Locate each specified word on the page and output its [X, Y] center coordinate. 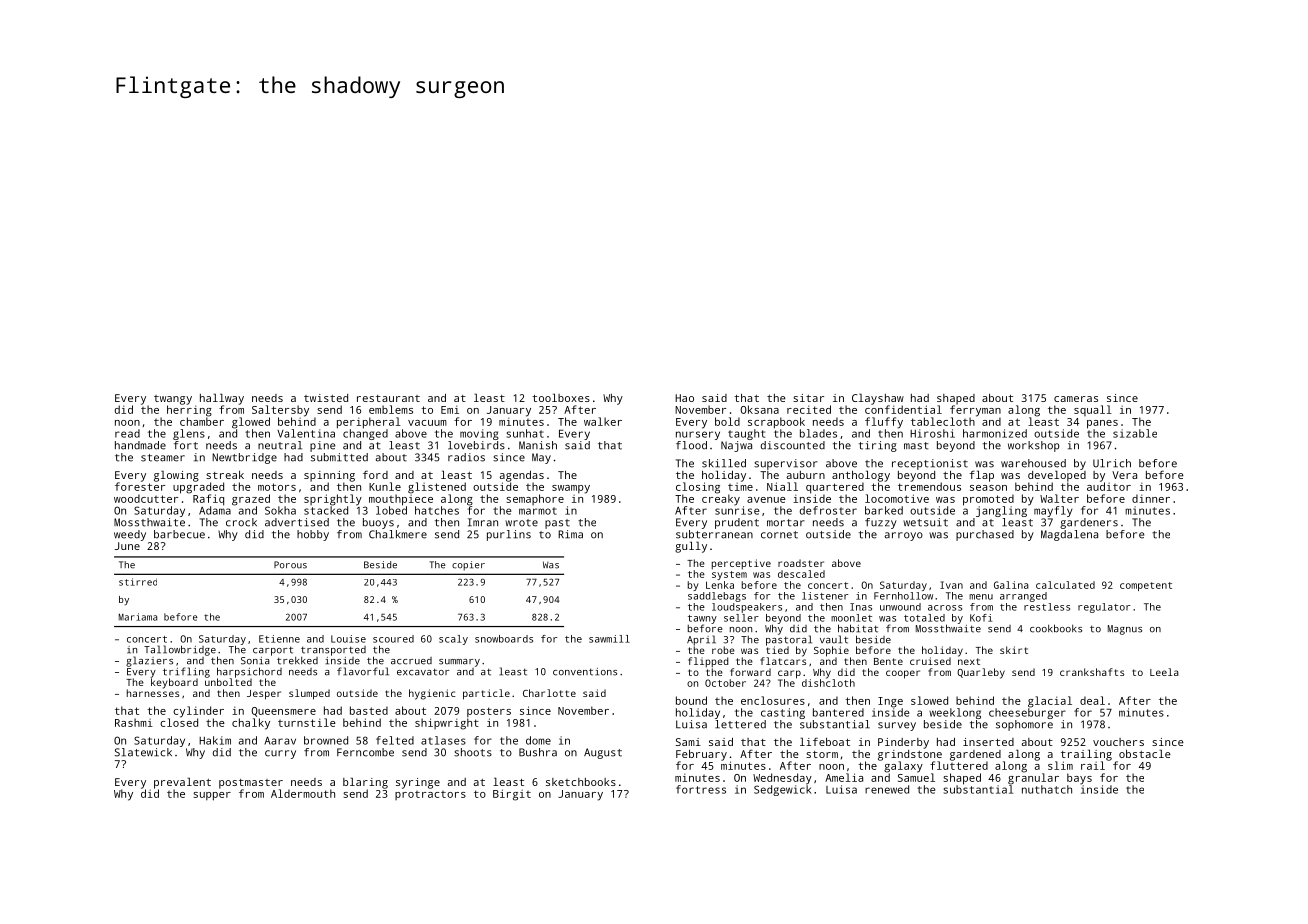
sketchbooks [581, 782]
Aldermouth [303, 793]
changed [365, 434]
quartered [835, 488]
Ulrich [1112, 463]
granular [1033, 779]
